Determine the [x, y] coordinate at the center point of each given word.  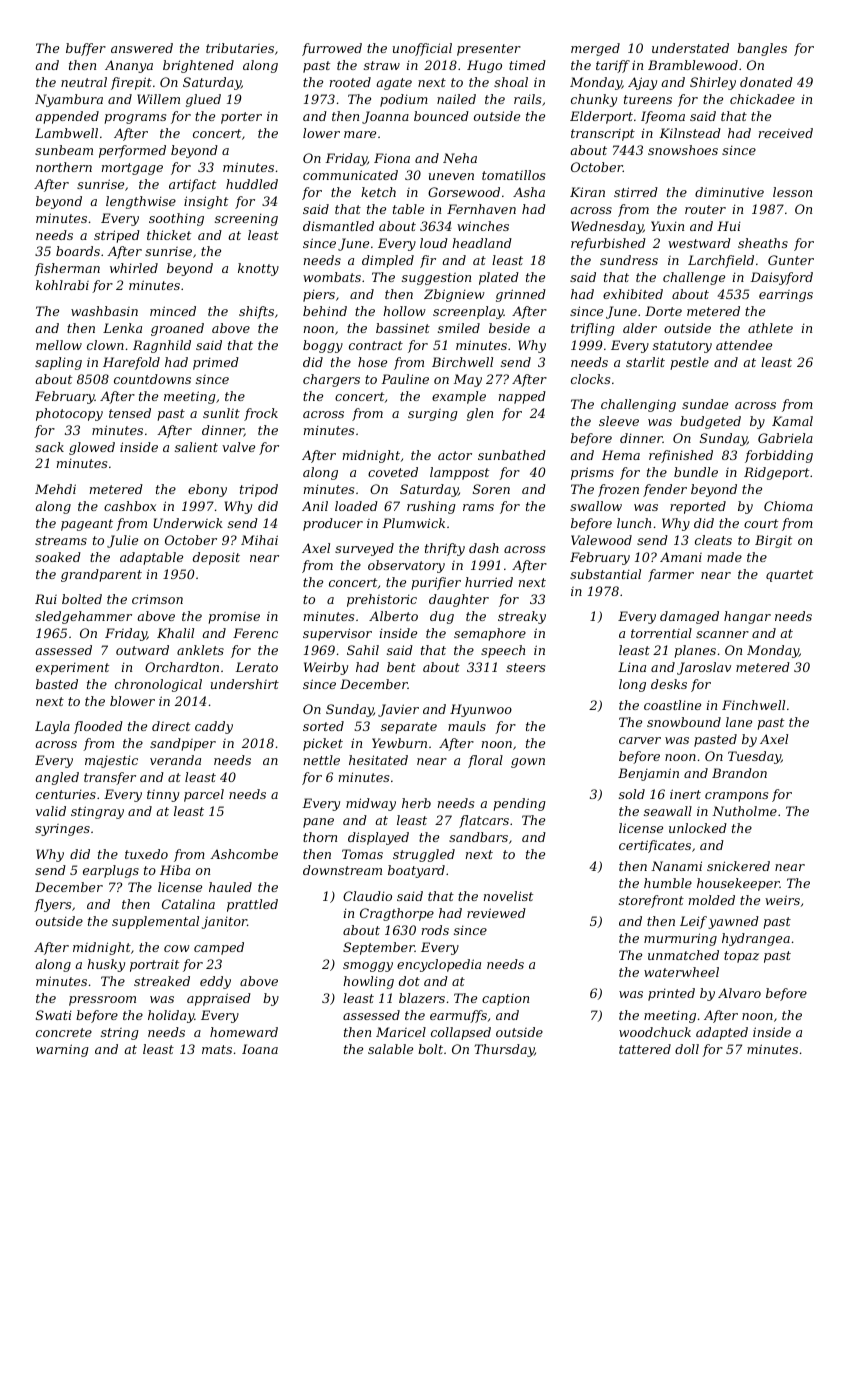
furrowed [332, 49]
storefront [651, 901]
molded [712, 900]
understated [690, 48]
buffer [86, 49]
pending [519, 804]
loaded [356, 506]
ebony [207, 490]
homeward [244, 1032]
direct [171, 726]
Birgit [773, 541]
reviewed [496, 913]
